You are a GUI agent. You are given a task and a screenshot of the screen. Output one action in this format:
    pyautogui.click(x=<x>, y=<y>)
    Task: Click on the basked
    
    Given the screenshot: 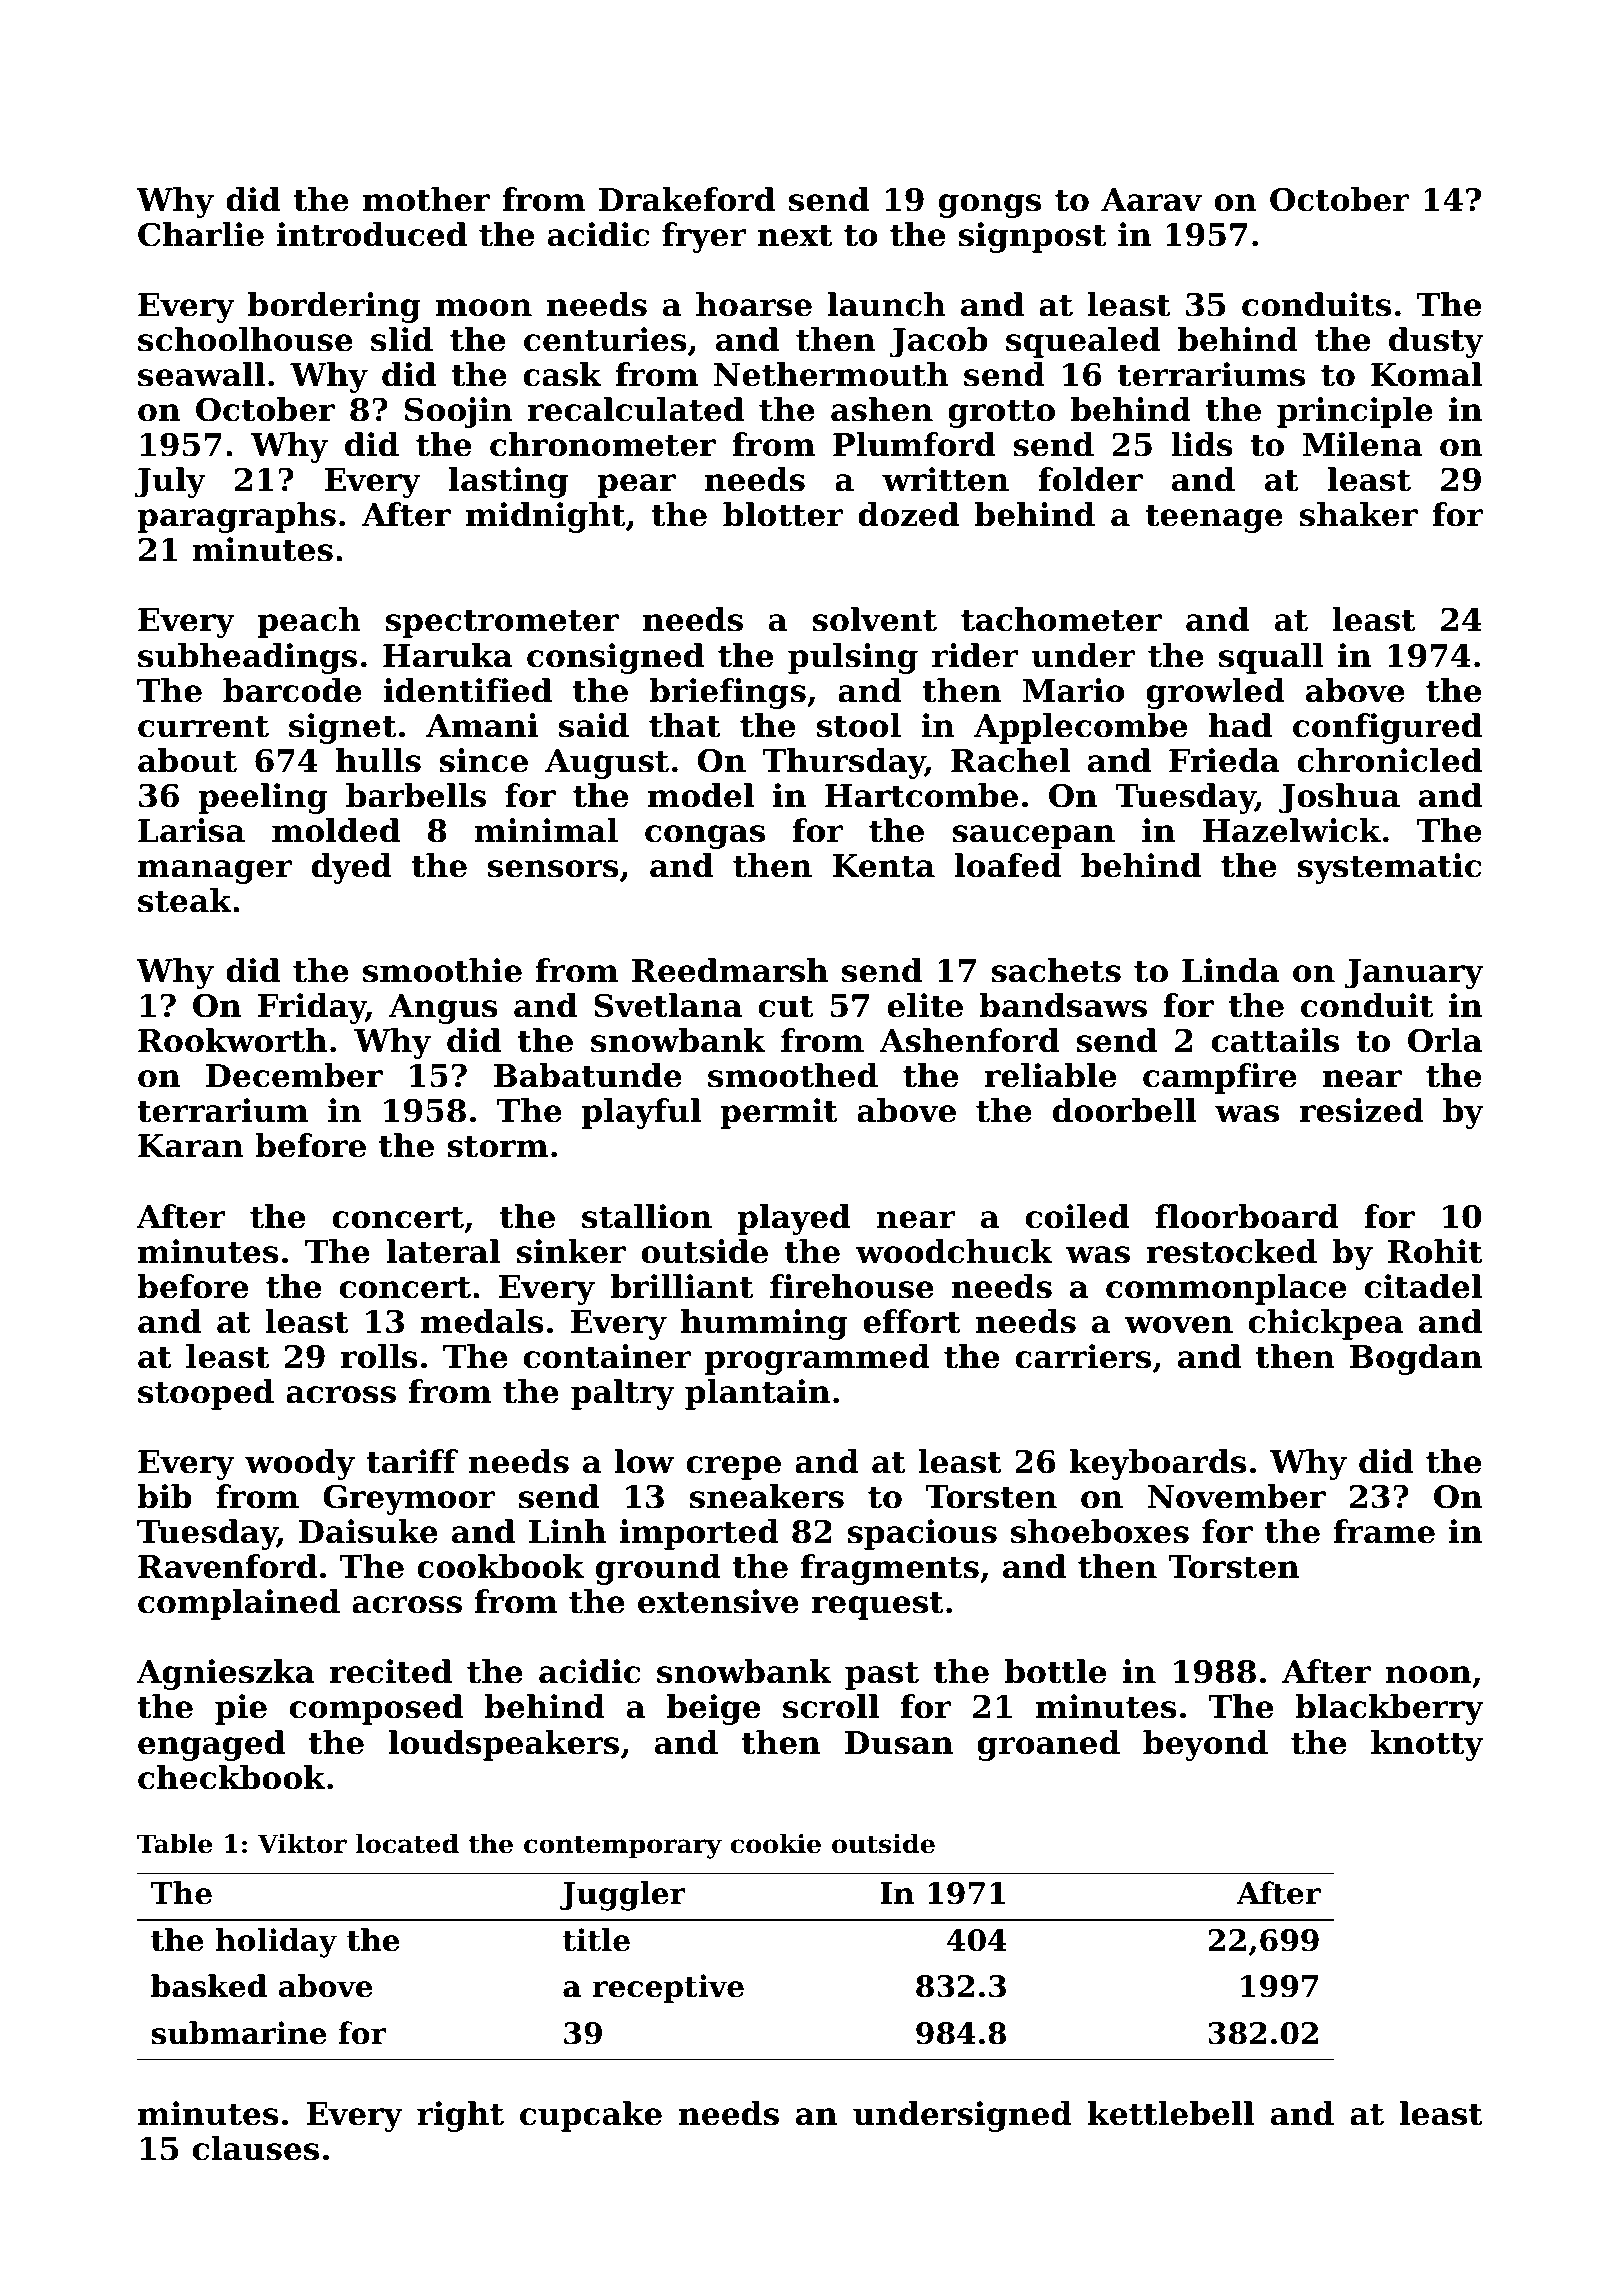 What is the action you would take?
    pyautogui.click(x=209, y=1986)
